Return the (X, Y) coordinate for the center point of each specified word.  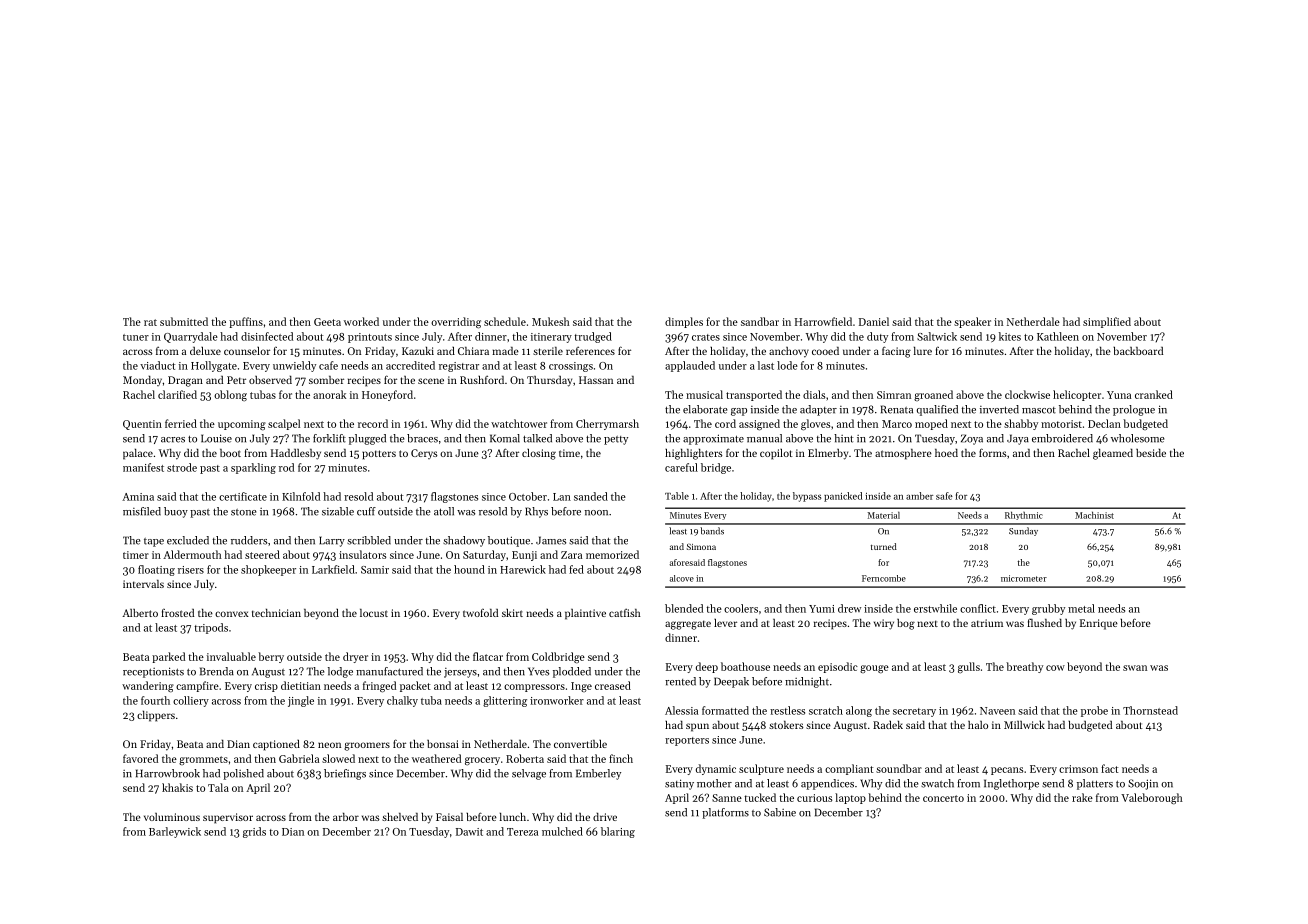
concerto (943, 798)
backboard (1138, 351)
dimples (684, 322)
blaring (618, 832)
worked (361, 321)
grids (254, 832)
